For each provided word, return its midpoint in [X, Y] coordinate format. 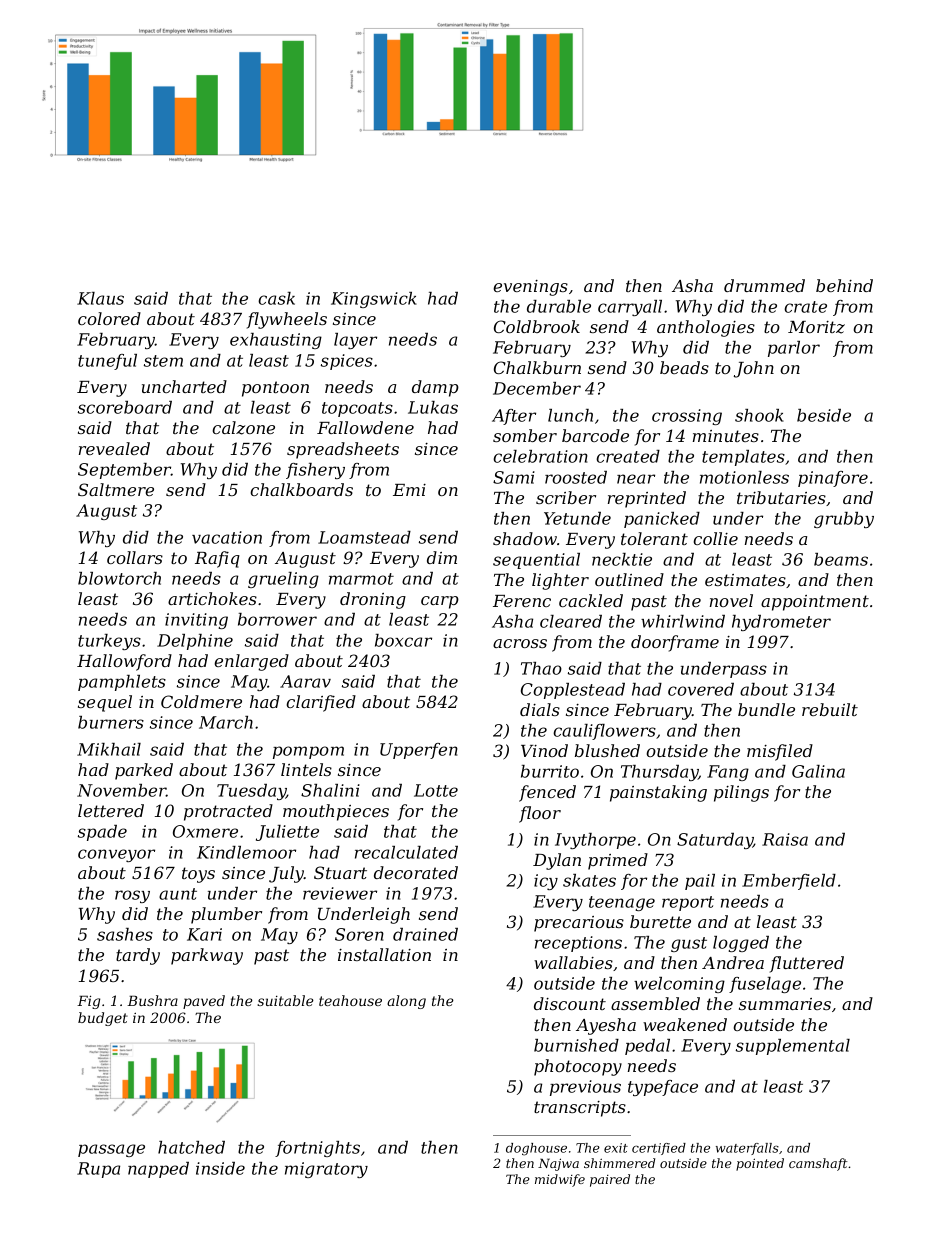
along [406, 1002]
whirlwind [683, 621]
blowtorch [119, 578]
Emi [409, 490]
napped [158, 1170]
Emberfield [789, 882]
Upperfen [419, 751]
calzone [243, 428]
